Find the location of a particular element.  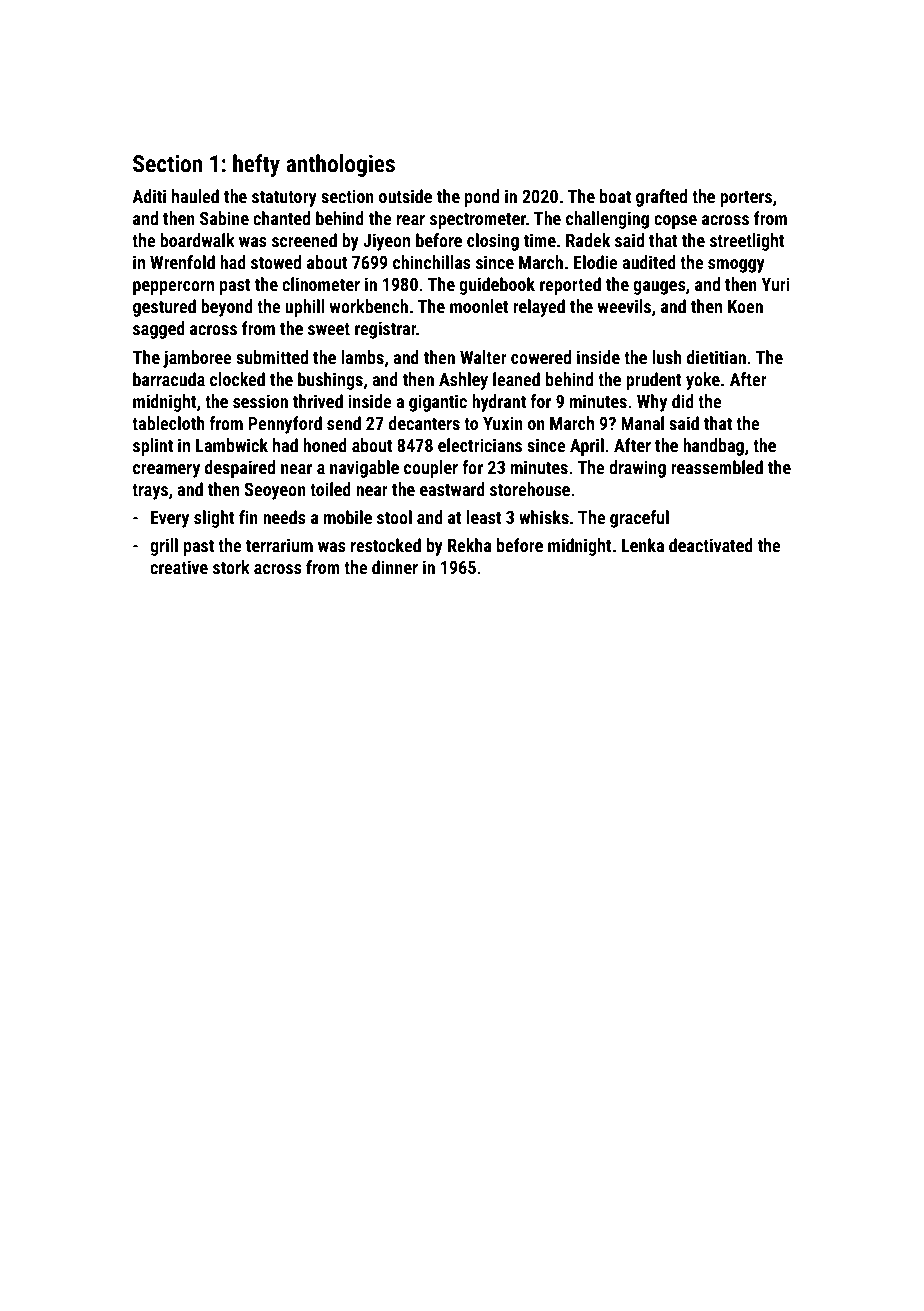

anthologies is located at coordinates (340, 165).
